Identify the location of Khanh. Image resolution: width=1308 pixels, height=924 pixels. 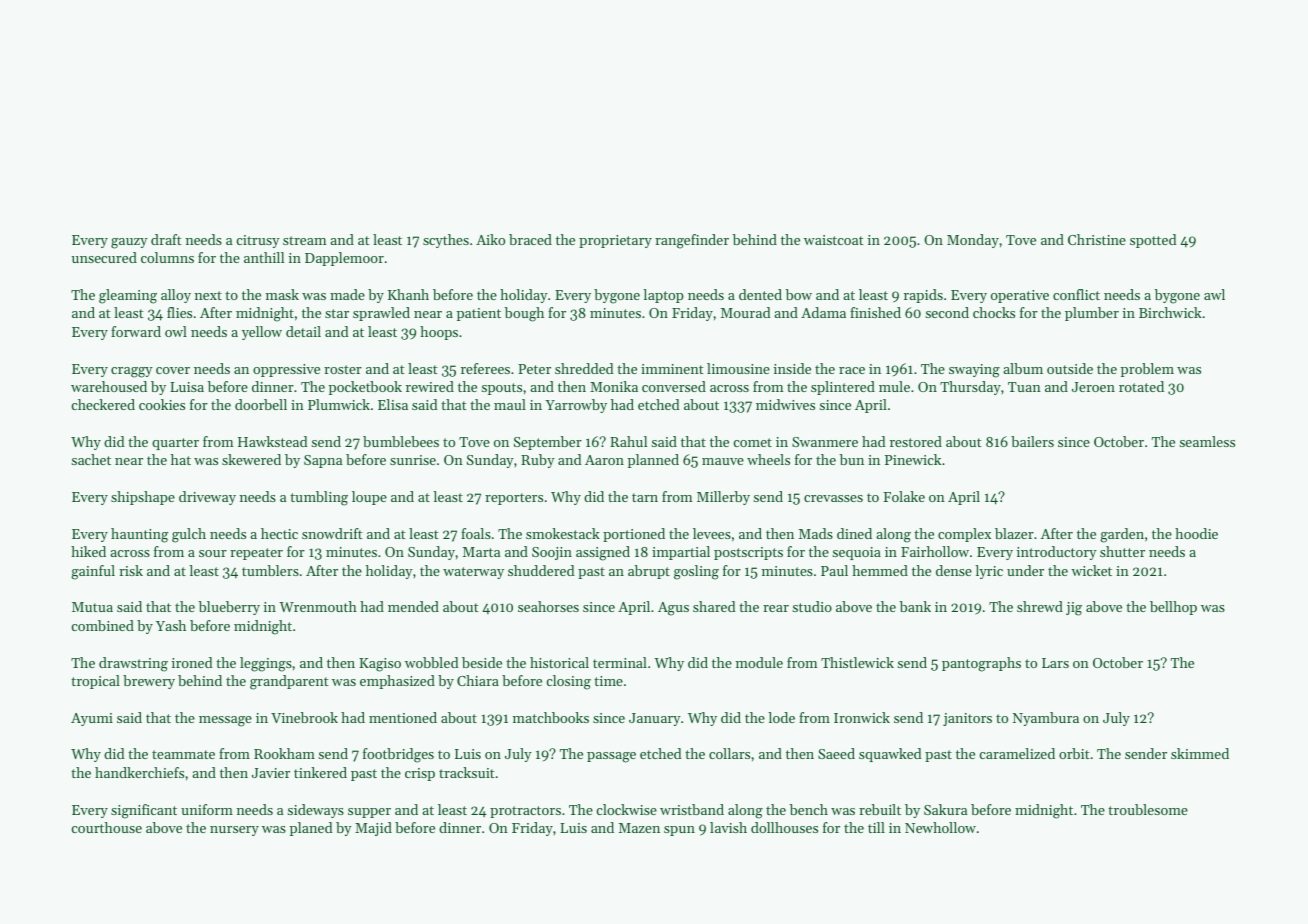
(408, 294).
